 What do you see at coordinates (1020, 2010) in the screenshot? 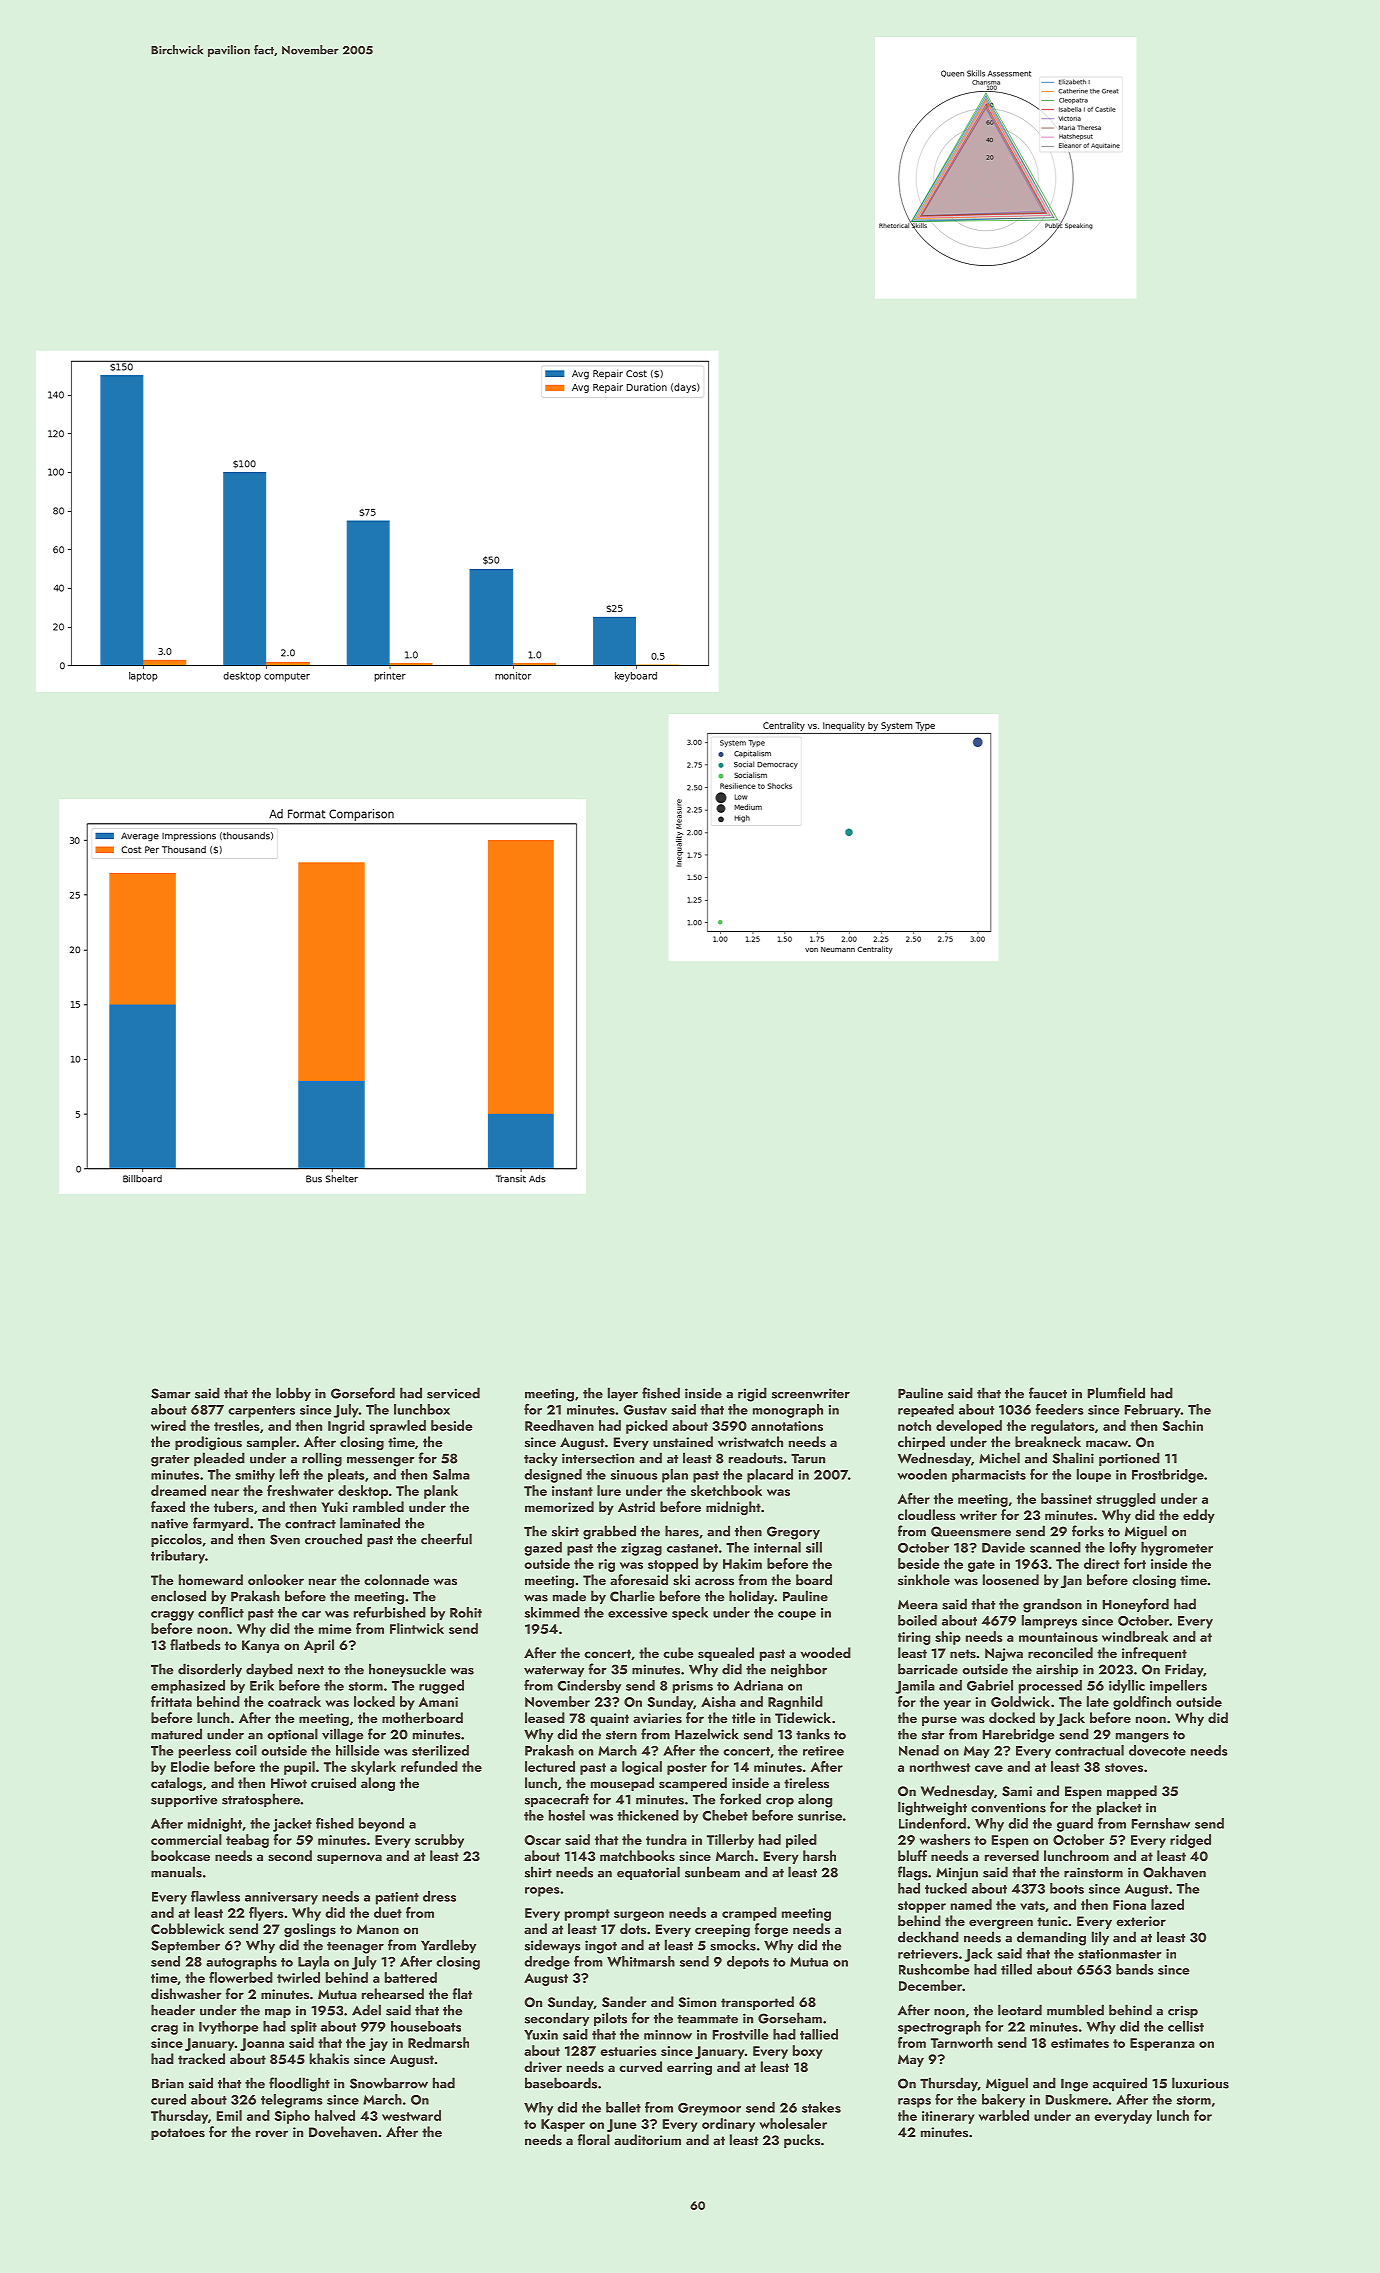
I see `leotard` at bounding box center [1020, 2010].
